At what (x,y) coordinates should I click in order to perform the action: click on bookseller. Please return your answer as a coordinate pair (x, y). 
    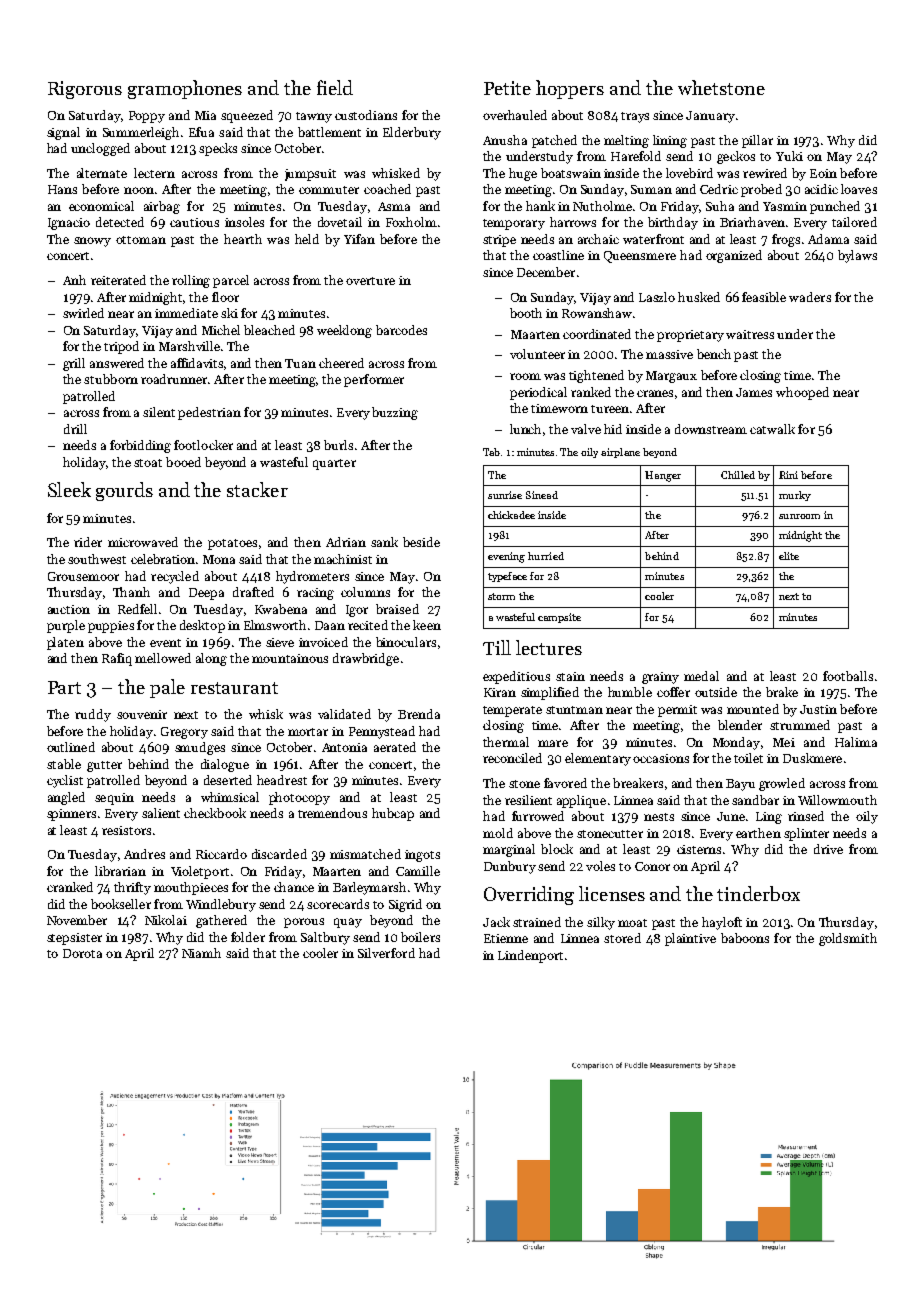
    Looking at the image, I should click on (121, 904).
